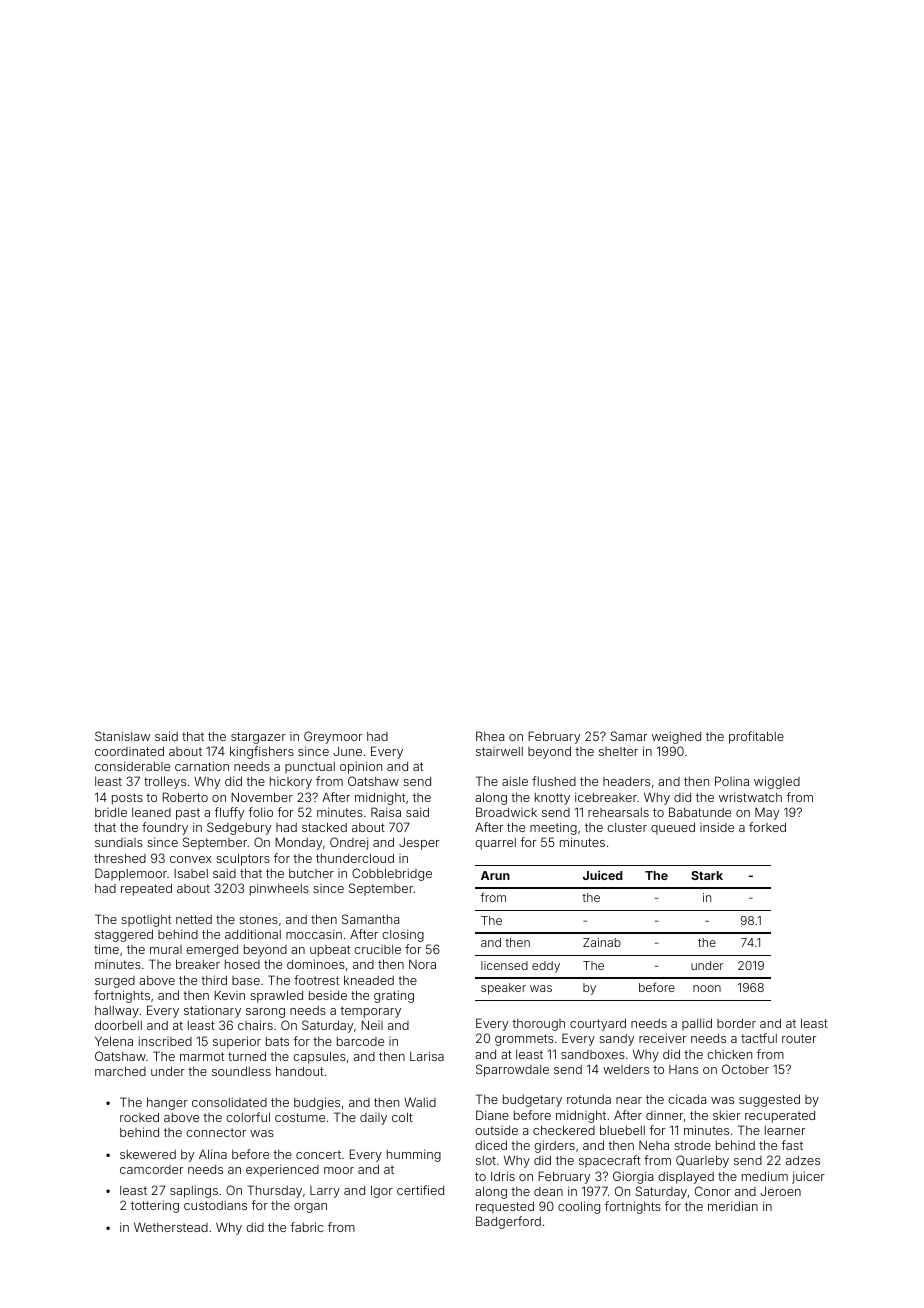 The height and width of the page is (1308, 924). Describe the element at coordinates (490, 736) in the page. I see `Rhea` at that location.
